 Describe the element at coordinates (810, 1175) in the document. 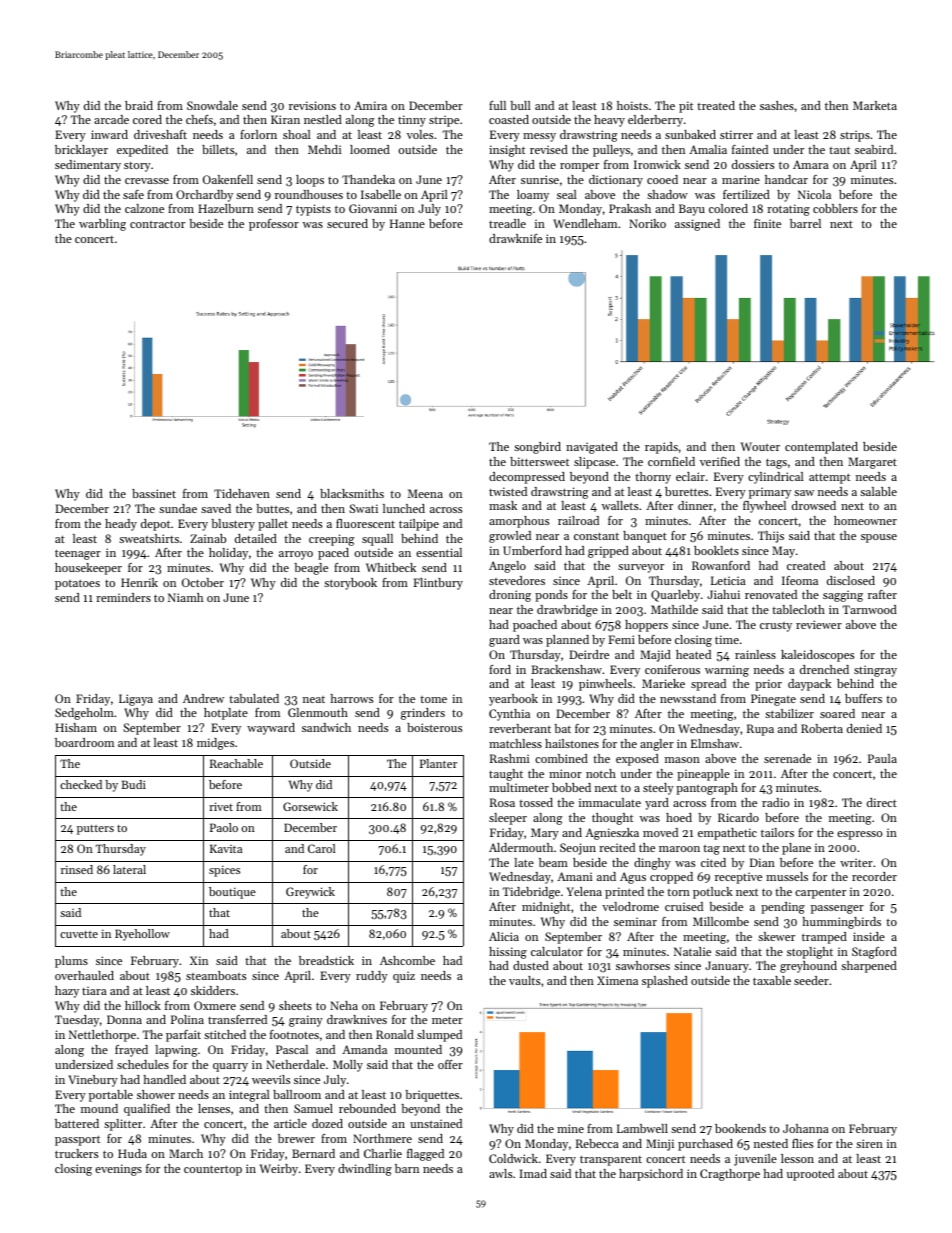

I see `uprooted` at that location.
